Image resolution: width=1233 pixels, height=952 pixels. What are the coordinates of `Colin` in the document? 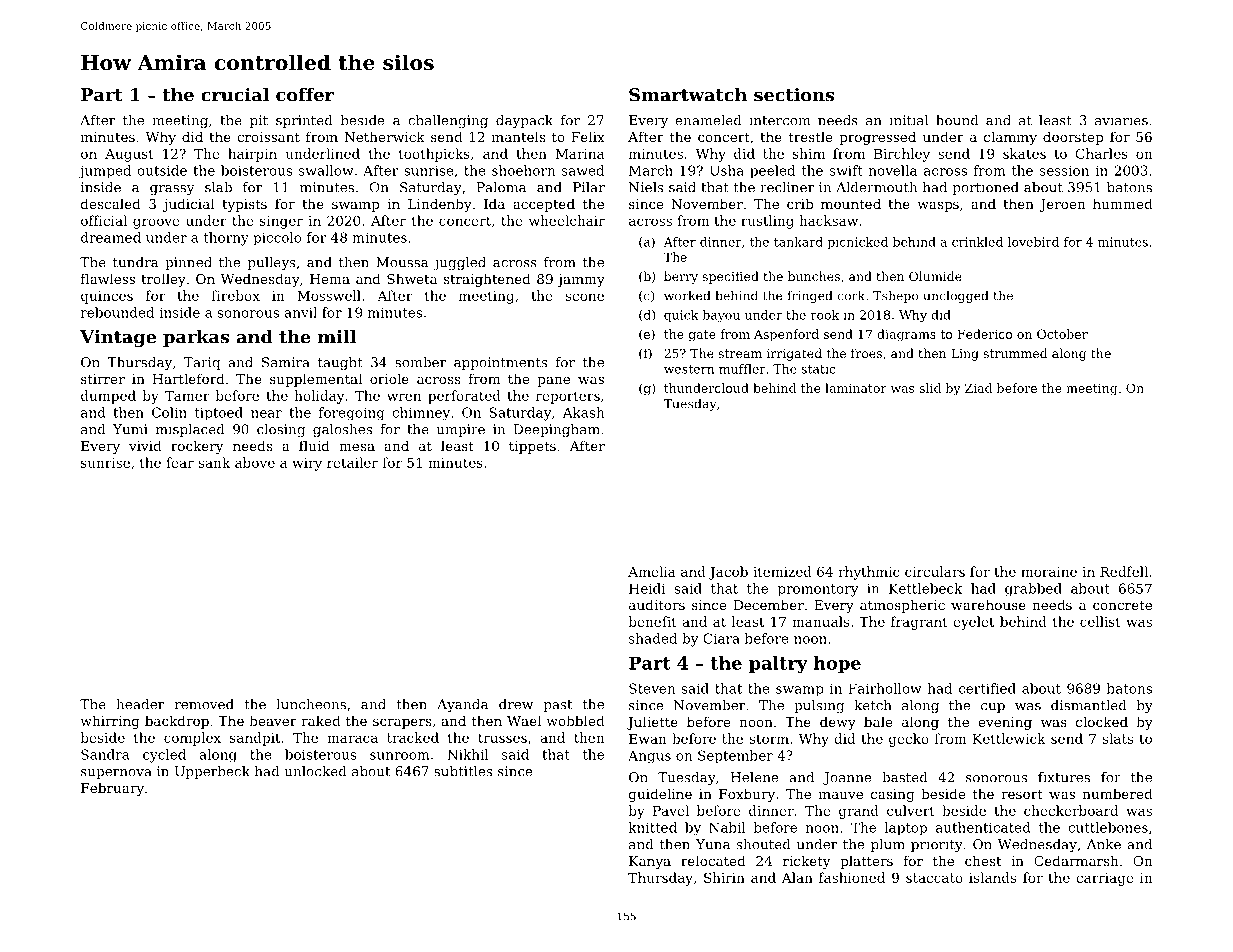 It's located at (169, 412).
